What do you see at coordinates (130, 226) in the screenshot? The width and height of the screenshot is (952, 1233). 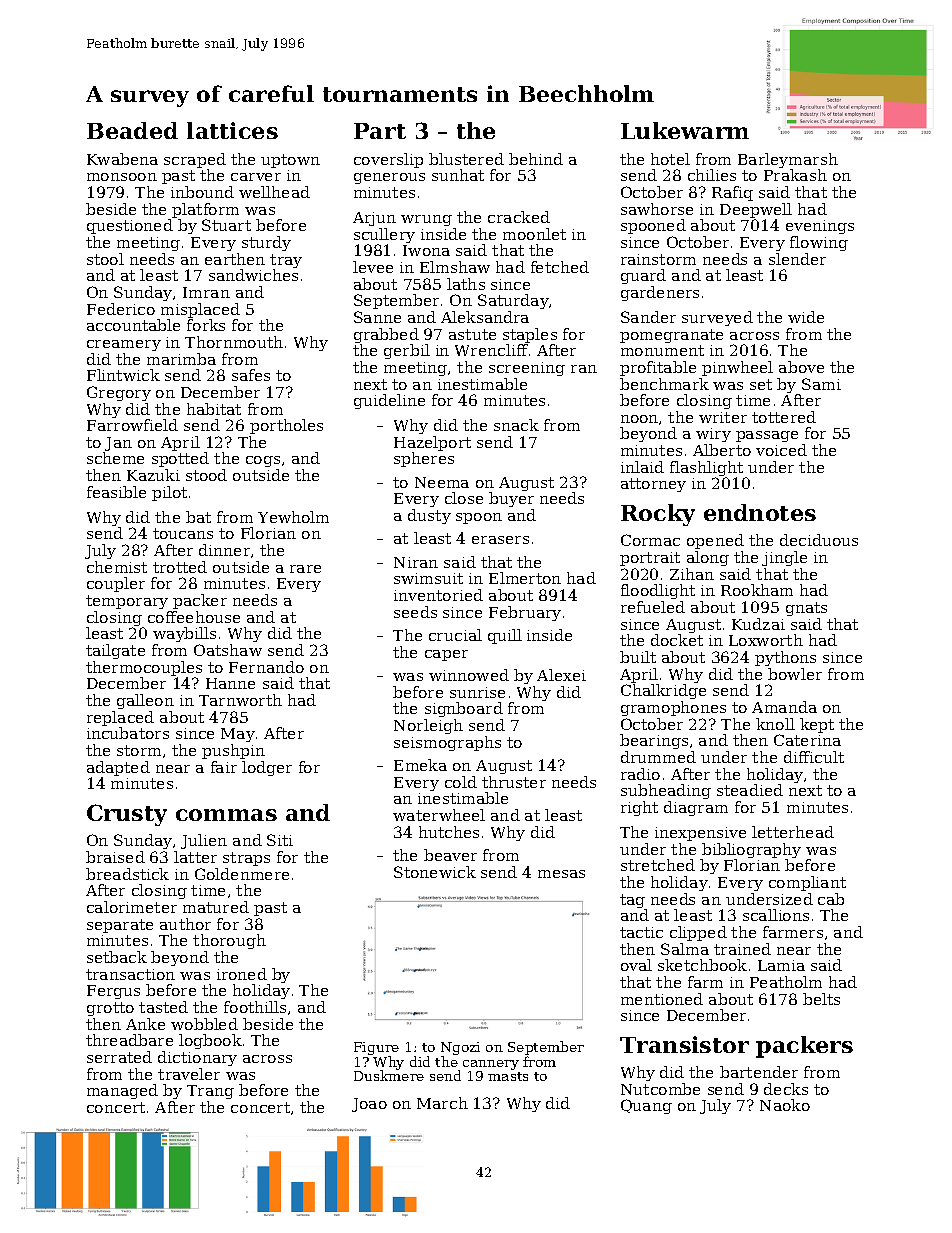 I see `questioned` at bounding box center [130, 226].
